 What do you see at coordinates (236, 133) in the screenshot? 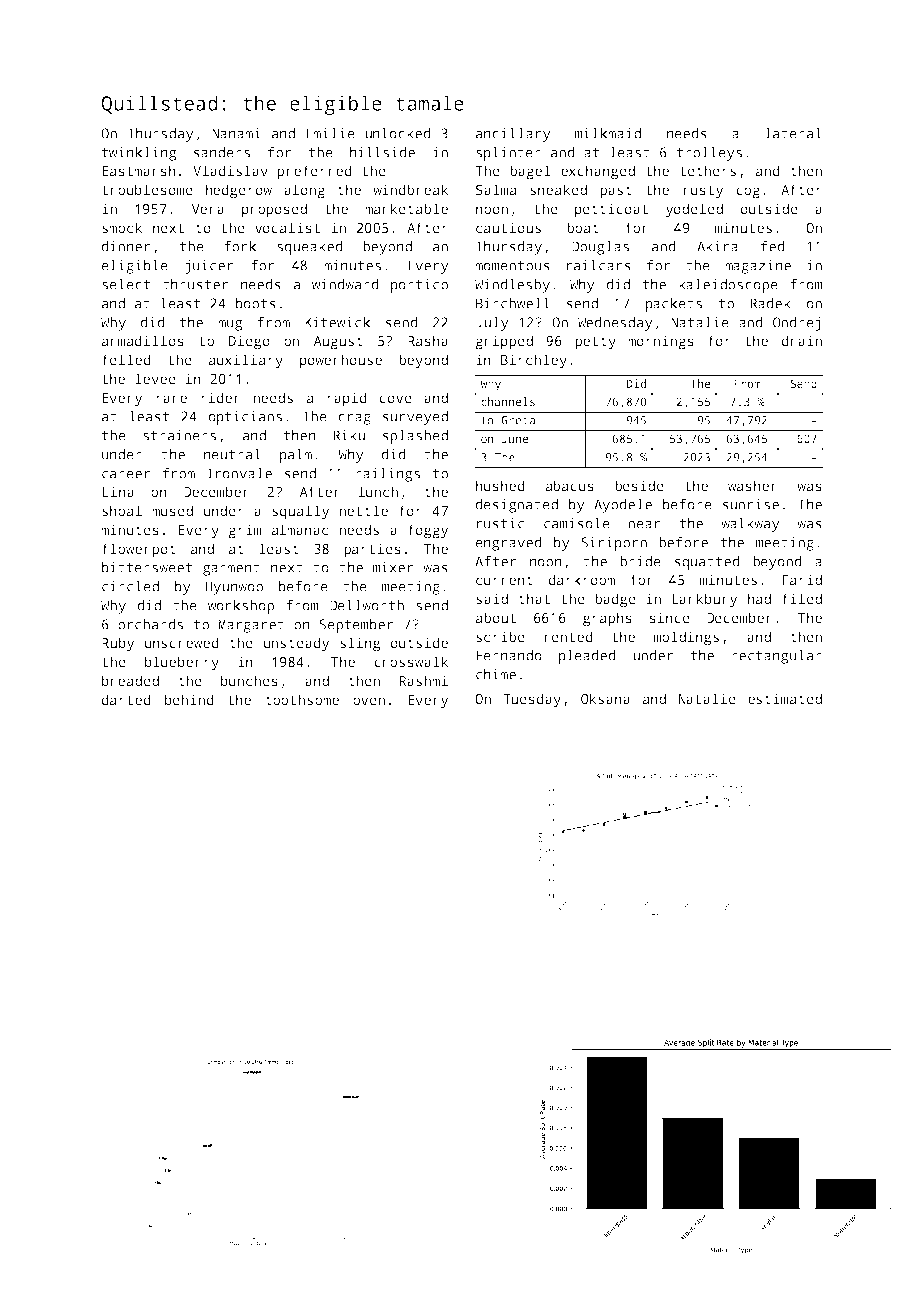
I see `Nanami` at bounding box center [236, 133].
